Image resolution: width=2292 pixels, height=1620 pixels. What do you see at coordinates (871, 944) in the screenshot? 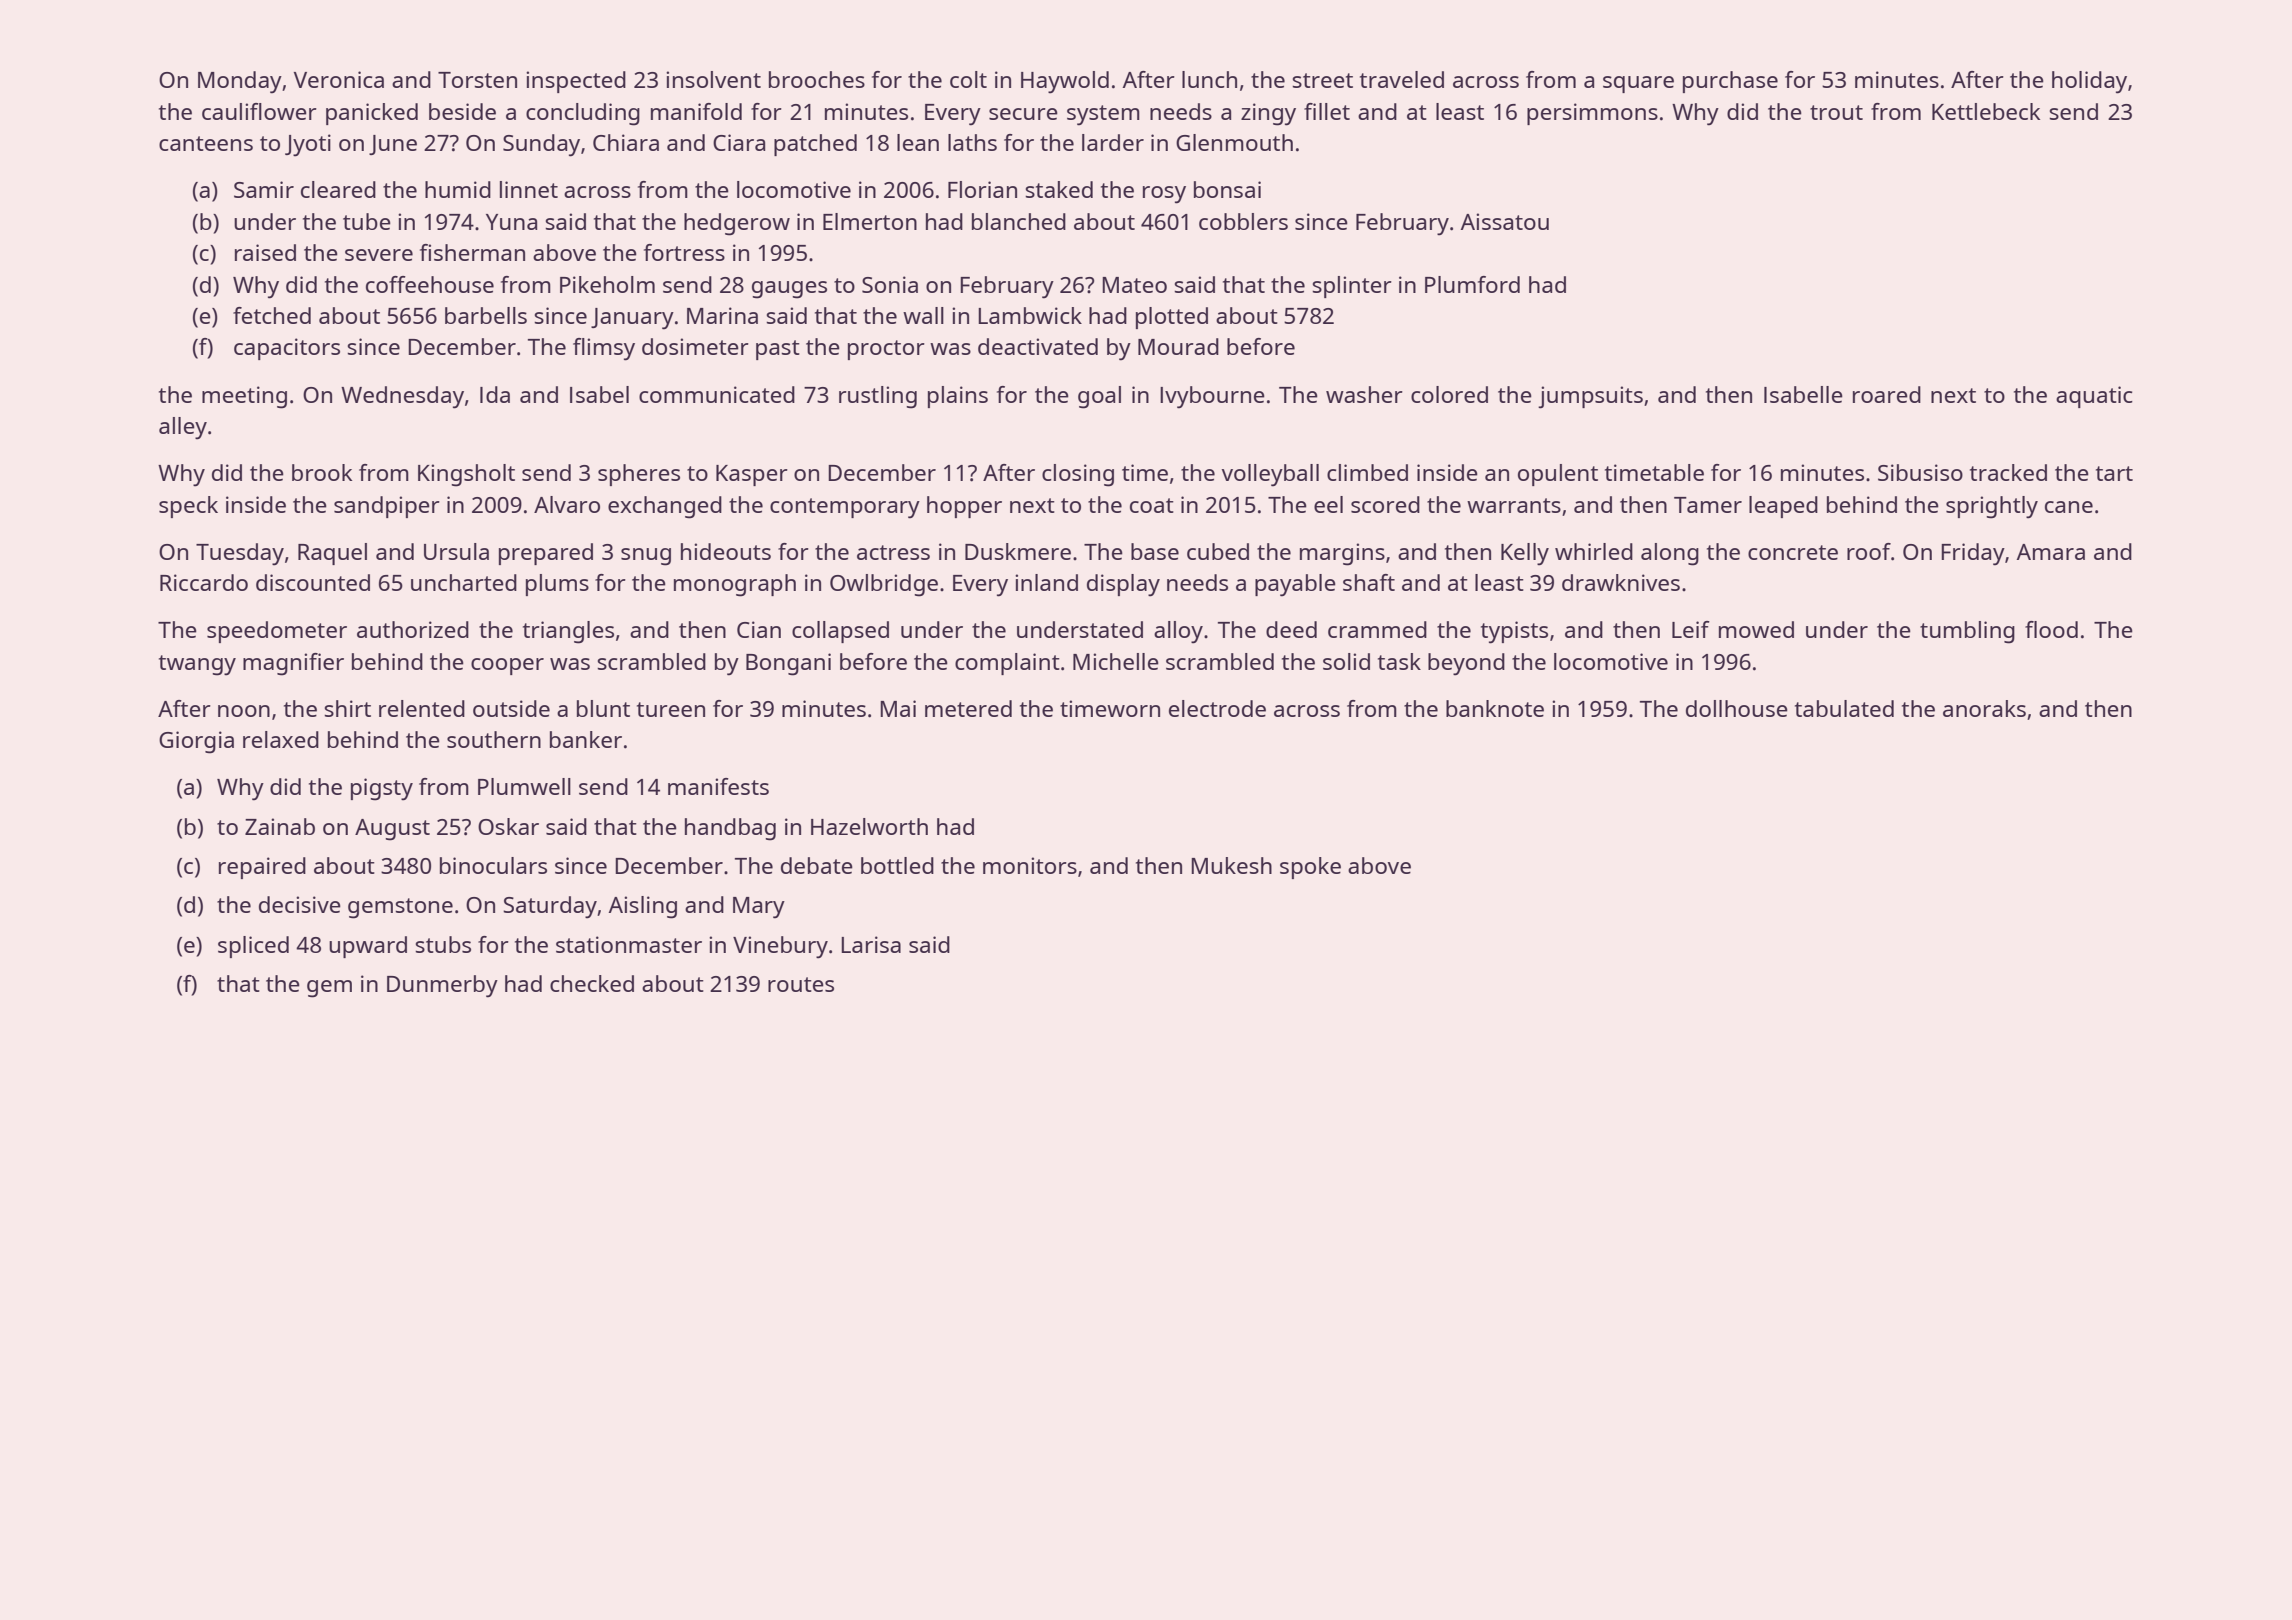
I see `Larisa` at bounding box center [871, 944].
